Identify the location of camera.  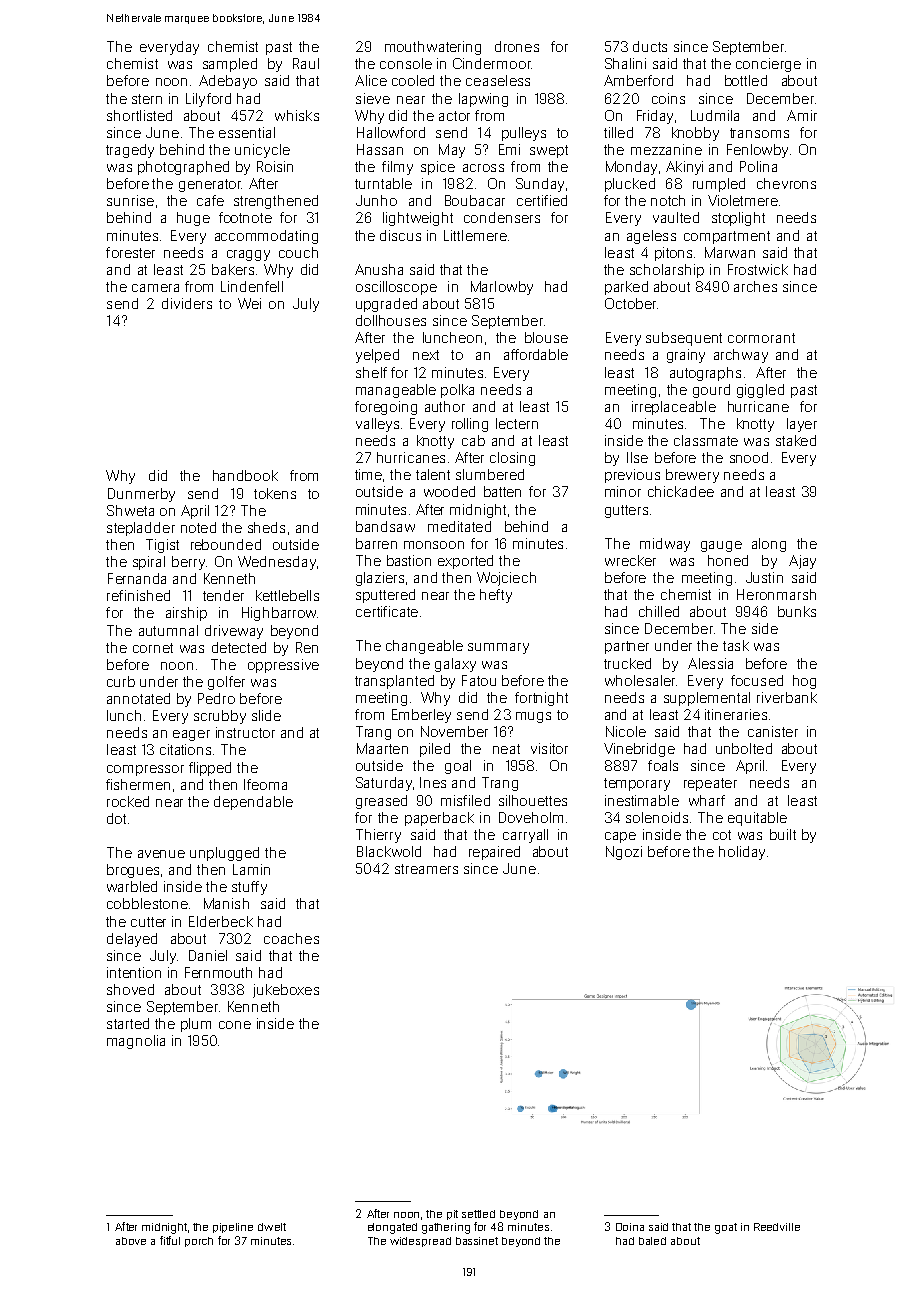
(155, 288).
